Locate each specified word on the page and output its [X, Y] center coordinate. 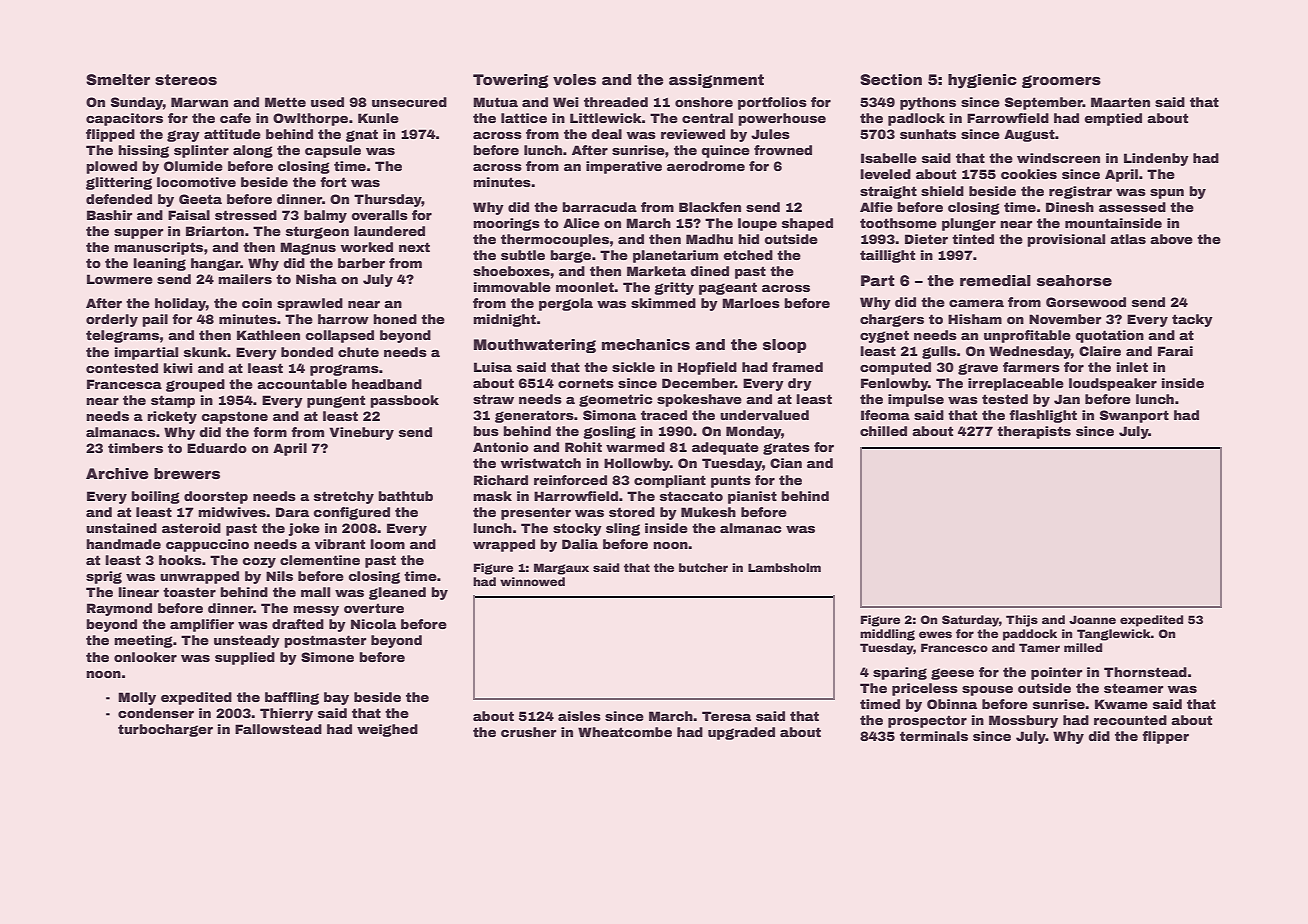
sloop [784, 346]
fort [333, 182]
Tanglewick [1114, 635]
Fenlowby [894, 384]
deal [606, 134]
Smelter [118, 80]
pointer [1056, 673]
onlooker [145, 657]
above [1171, 239]
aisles [579, 716]
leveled [885, 174]
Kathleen [268, 335]
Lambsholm [784, 567]
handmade [123, 544]
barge [570, 256]
